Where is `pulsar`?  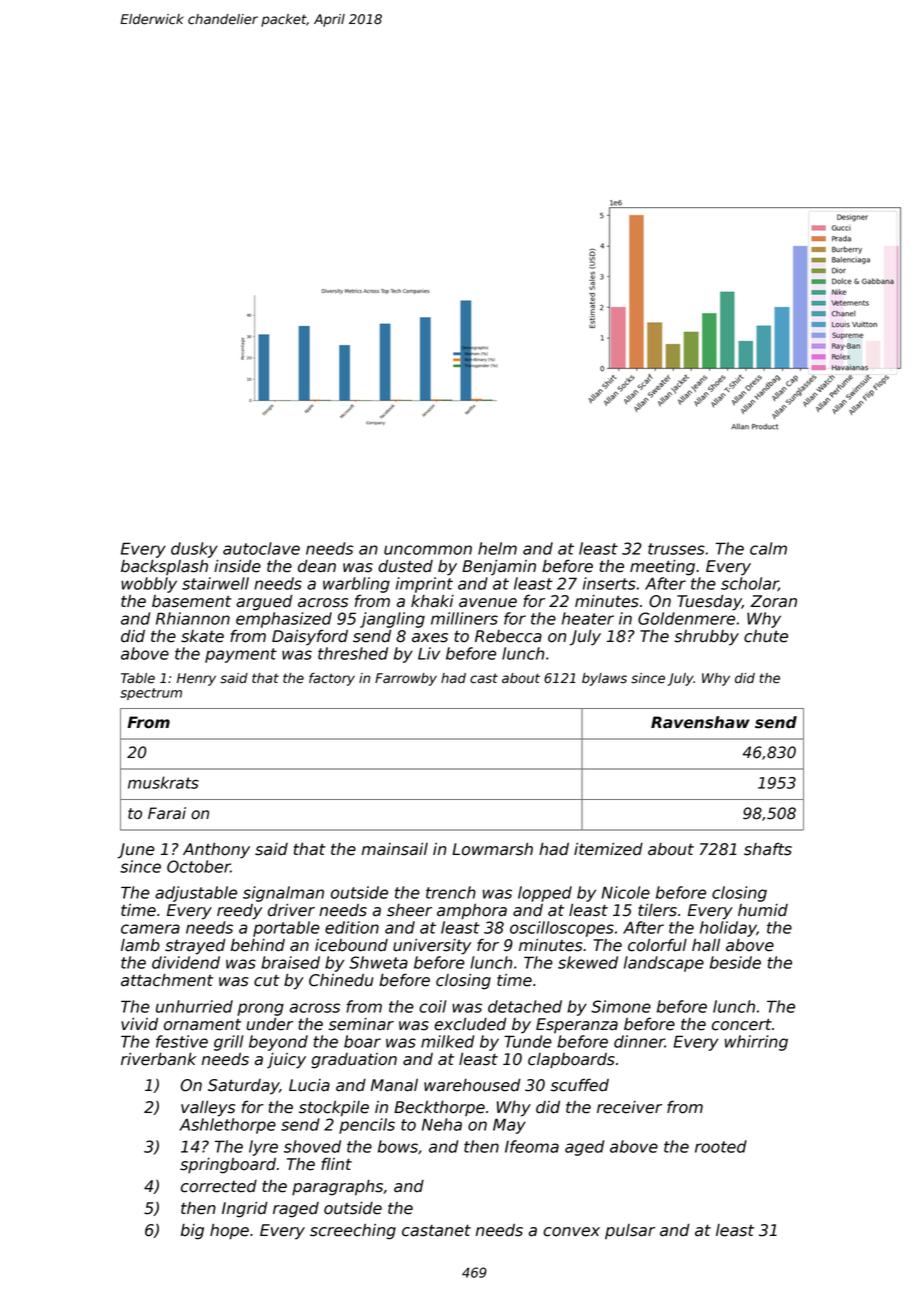 pulsar is located at coordinates (630, 1231).
